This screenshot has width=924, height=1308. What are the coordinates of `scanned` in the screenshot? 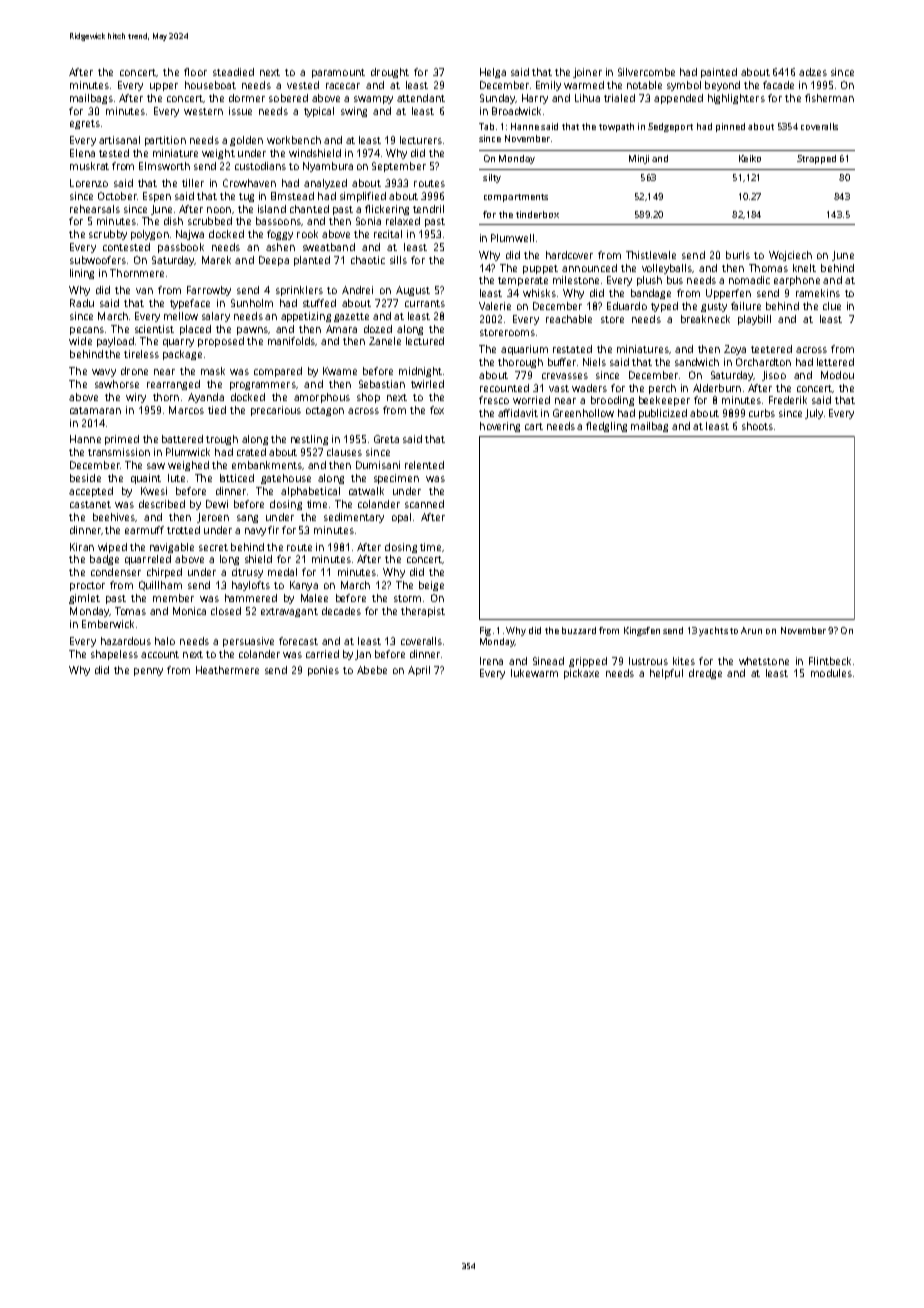 It's located at (424, 504).
